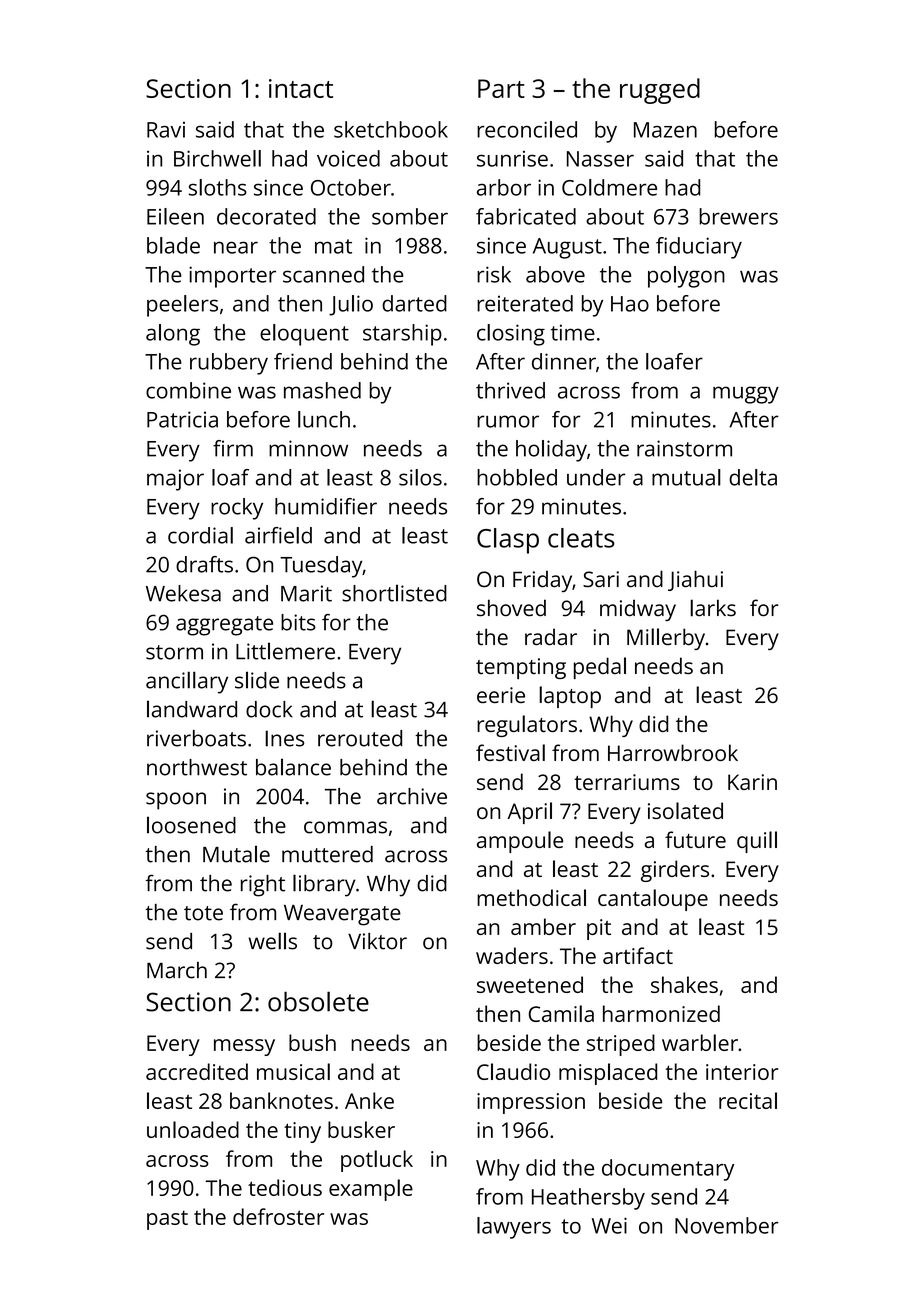 The height and width of the screenshot is (1311, 924). What do you see at coordinates (511, 608) in the screenshot?
I see `shoved` at bounding box center [511, 608].
